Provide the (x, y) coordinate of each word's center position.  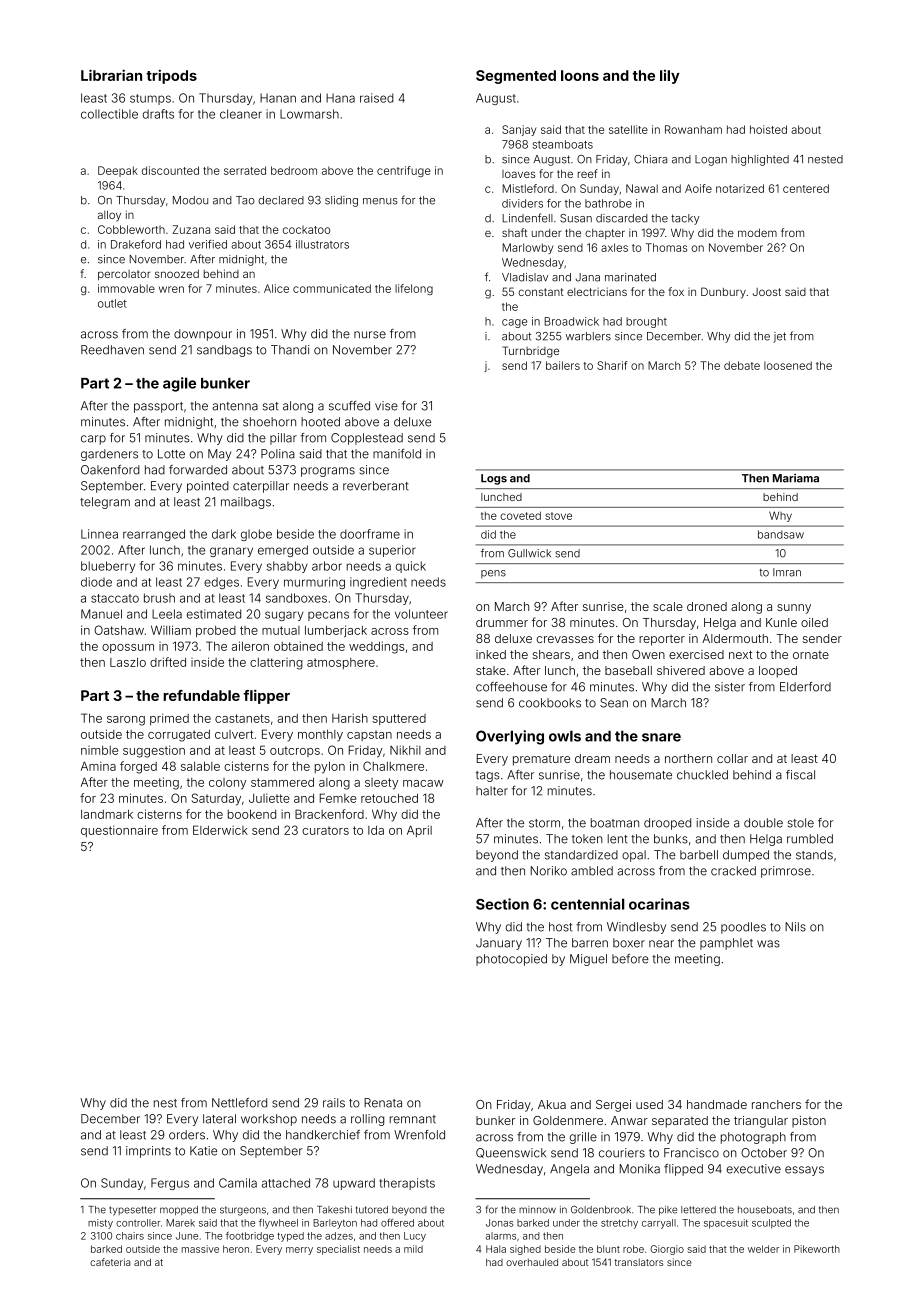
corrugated (179, 736)
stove (558, 516)
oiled (814, 622)
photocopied (511, 960)
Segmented (516, 77)
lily (670, 77)
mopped (179, 1210)
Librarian (111, 75)
